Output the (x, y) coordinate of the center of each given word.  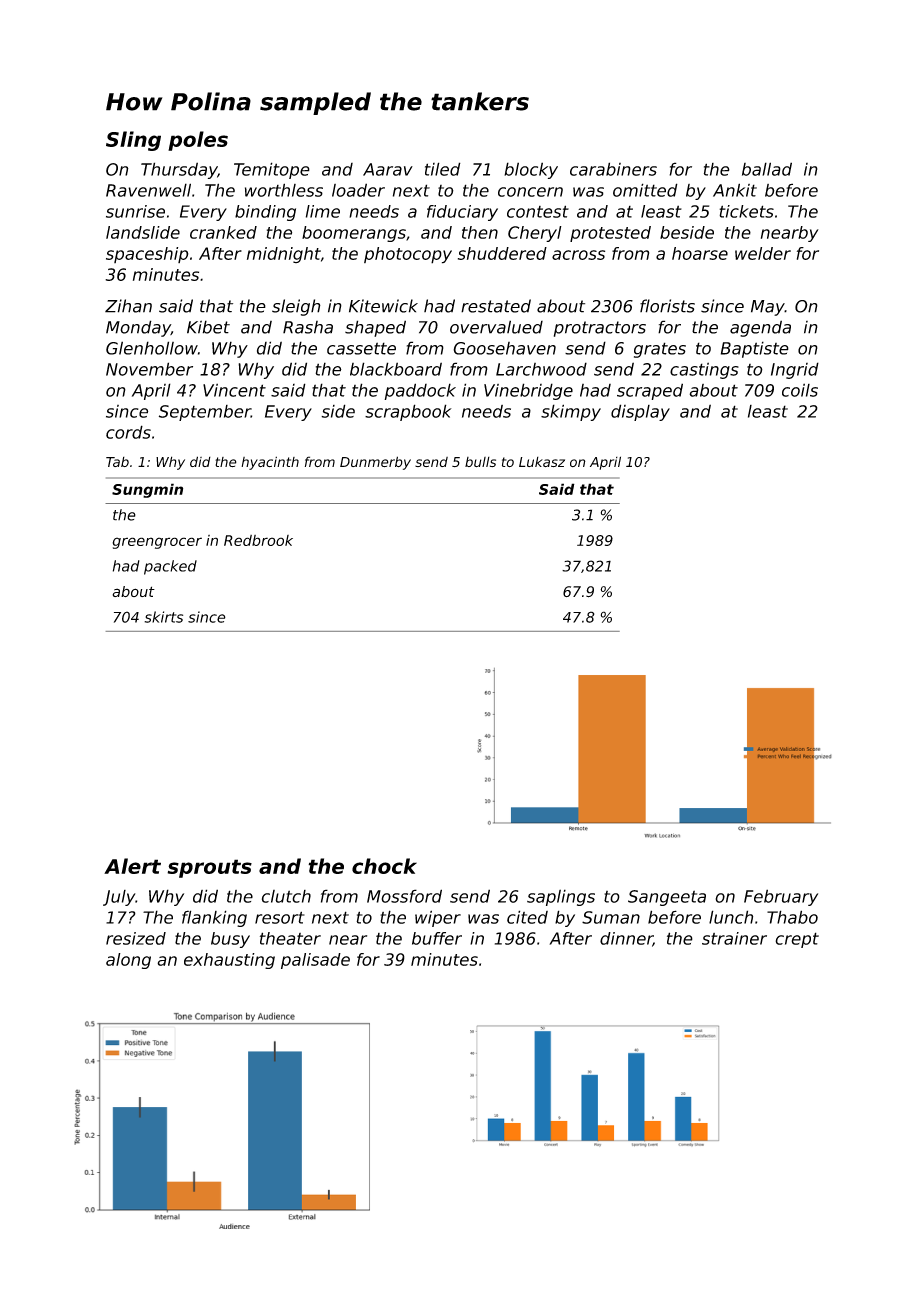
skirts (163, 617)
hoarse (700, 253)
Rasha (308, 327)
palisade (315, 961)
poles (198, 141)
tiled (443, 169)
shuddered (502, 253)
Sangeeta (667, 898)
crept (797, 940)
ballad (767, 169)
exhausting (229, 961)
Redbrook (258, 540)
